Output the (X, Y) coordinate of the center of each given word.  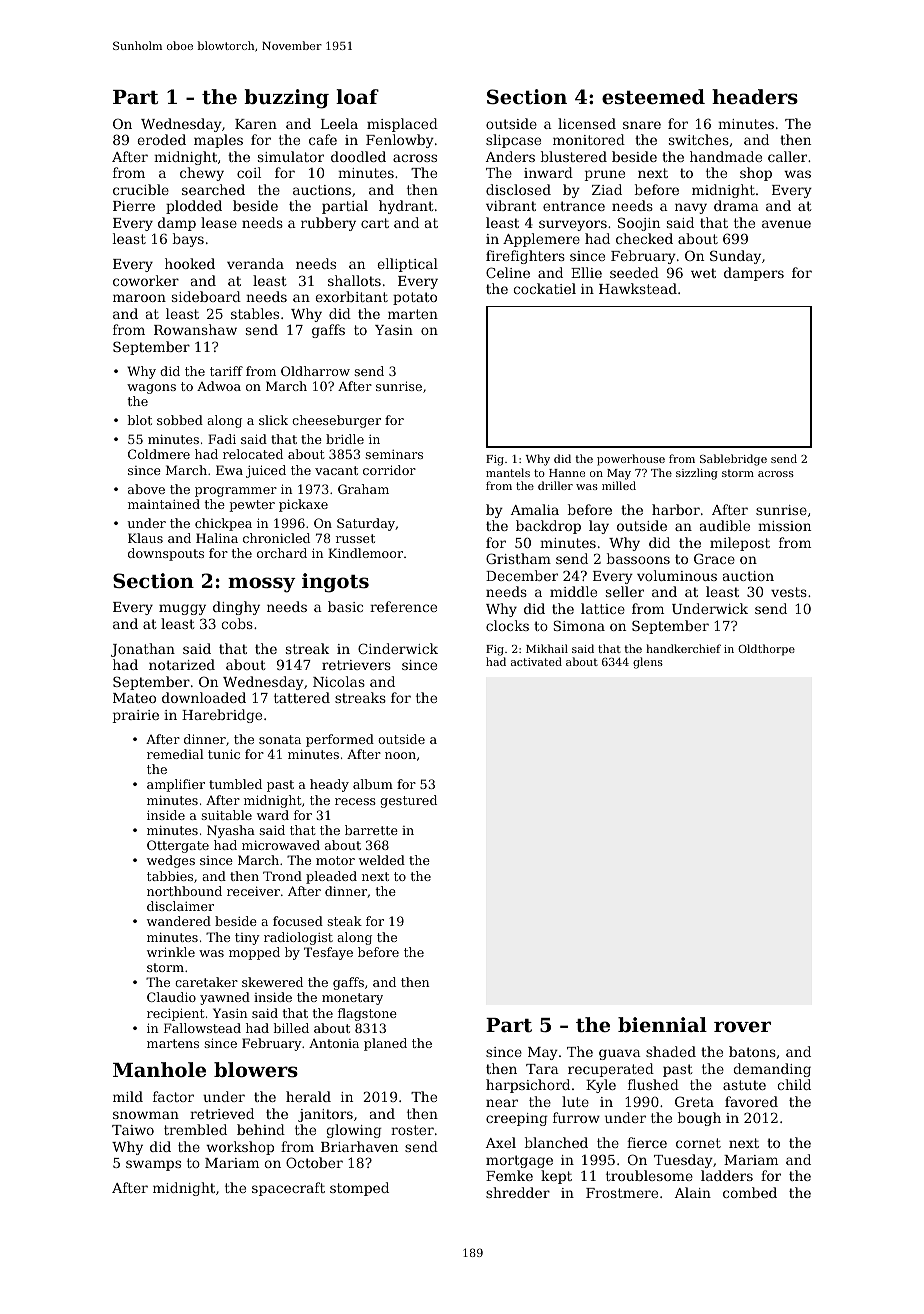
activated (536, 661)
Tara (542, 1069)
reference (403, 606)
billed (291, 1028)
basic (345, 606)
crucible (141, 189)
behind (261, 1129)
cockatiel (544, 288)
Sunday (735, 257)
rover (742, 1026)
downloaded (204, 697)
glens (648, 663)
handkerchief (683, 648)
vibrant (511, 205)
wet (703, 273)
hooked (190, 263)
